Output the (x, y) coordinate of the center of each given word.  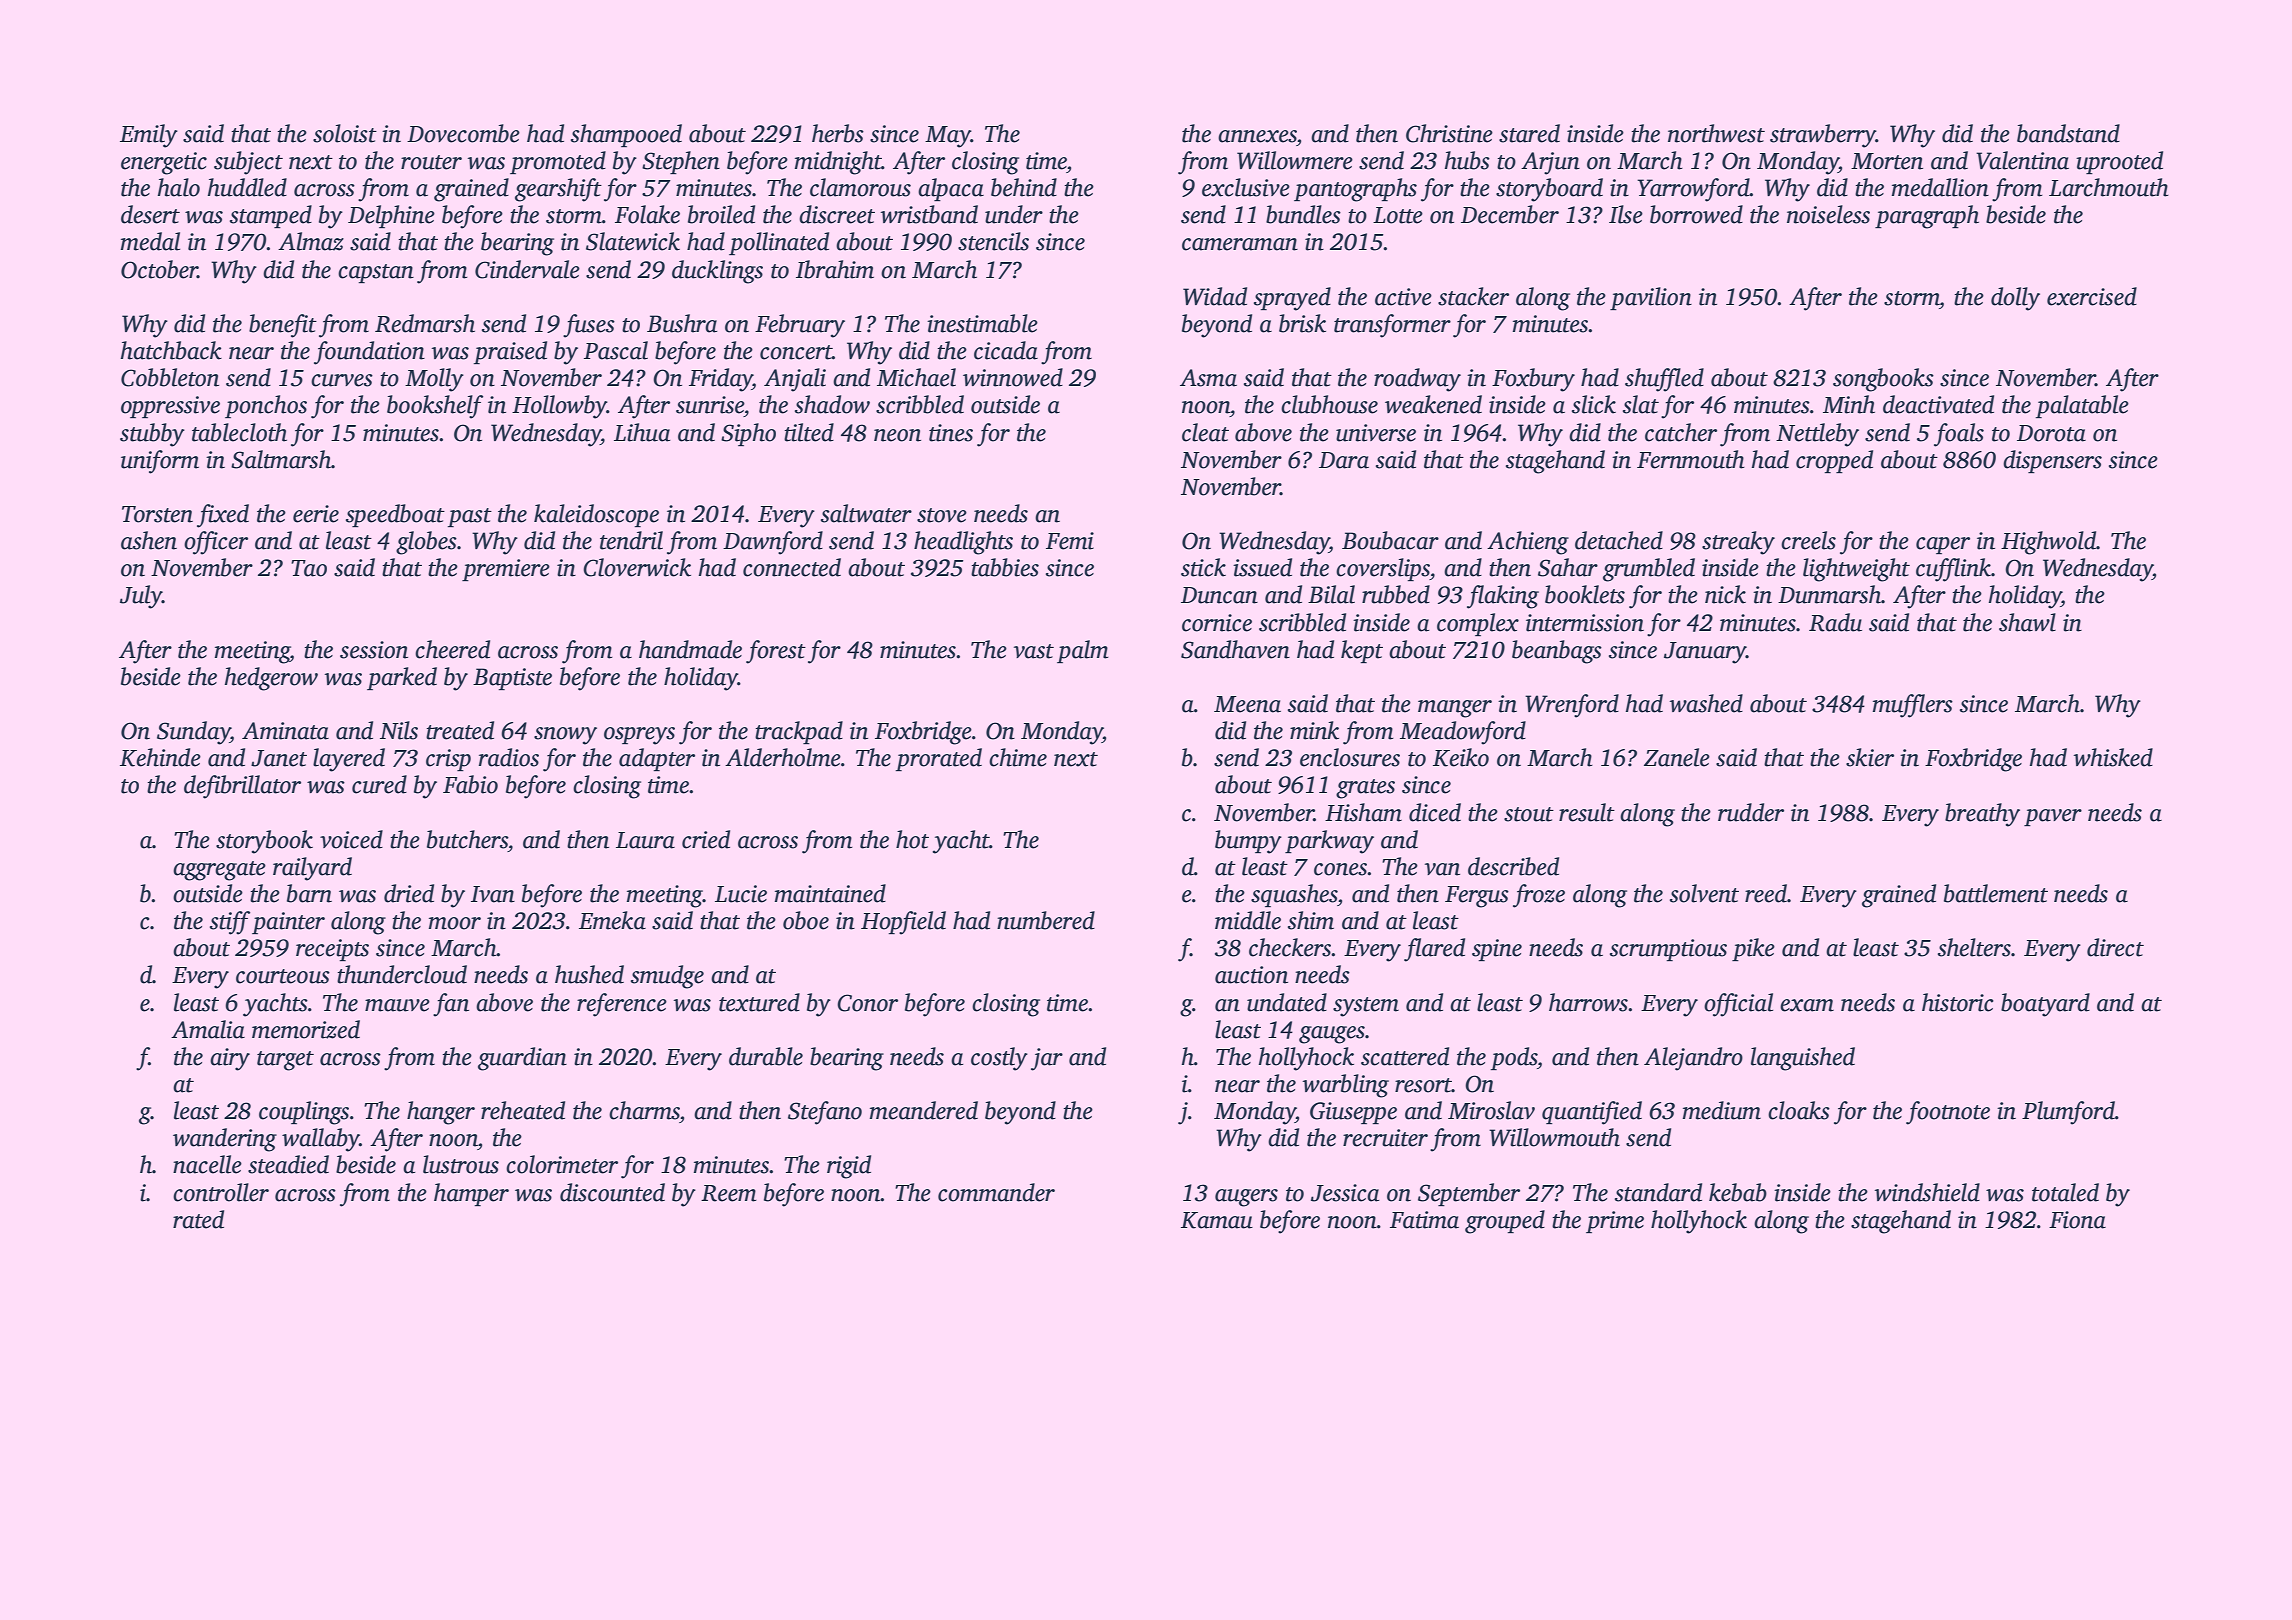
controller (221, 1192)
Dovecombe (463, 133)
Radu (1835, 622)
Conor (867, 1003)
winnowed (1013, 377)
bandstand (2068, 133)
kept (1362, 651)
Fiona (2077, 1220)
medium (1722, 1110)
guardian (522, 1059)
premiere (506, 570)
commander (996, 1192)
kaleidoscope (596, 515)
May (948, 137)
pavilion (1651, 298)
